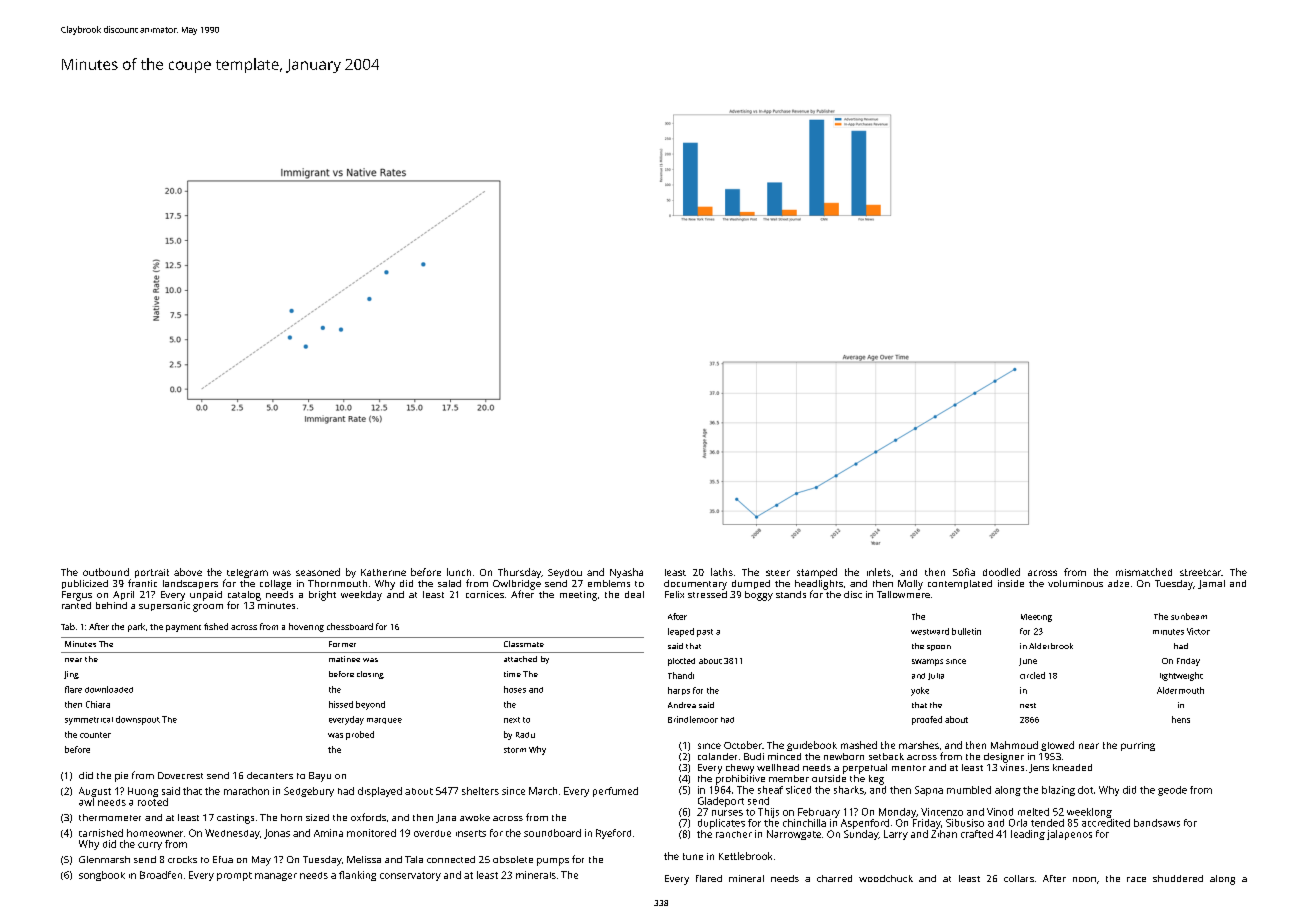  I want to click on jalapenos, so click(1069, 835).
